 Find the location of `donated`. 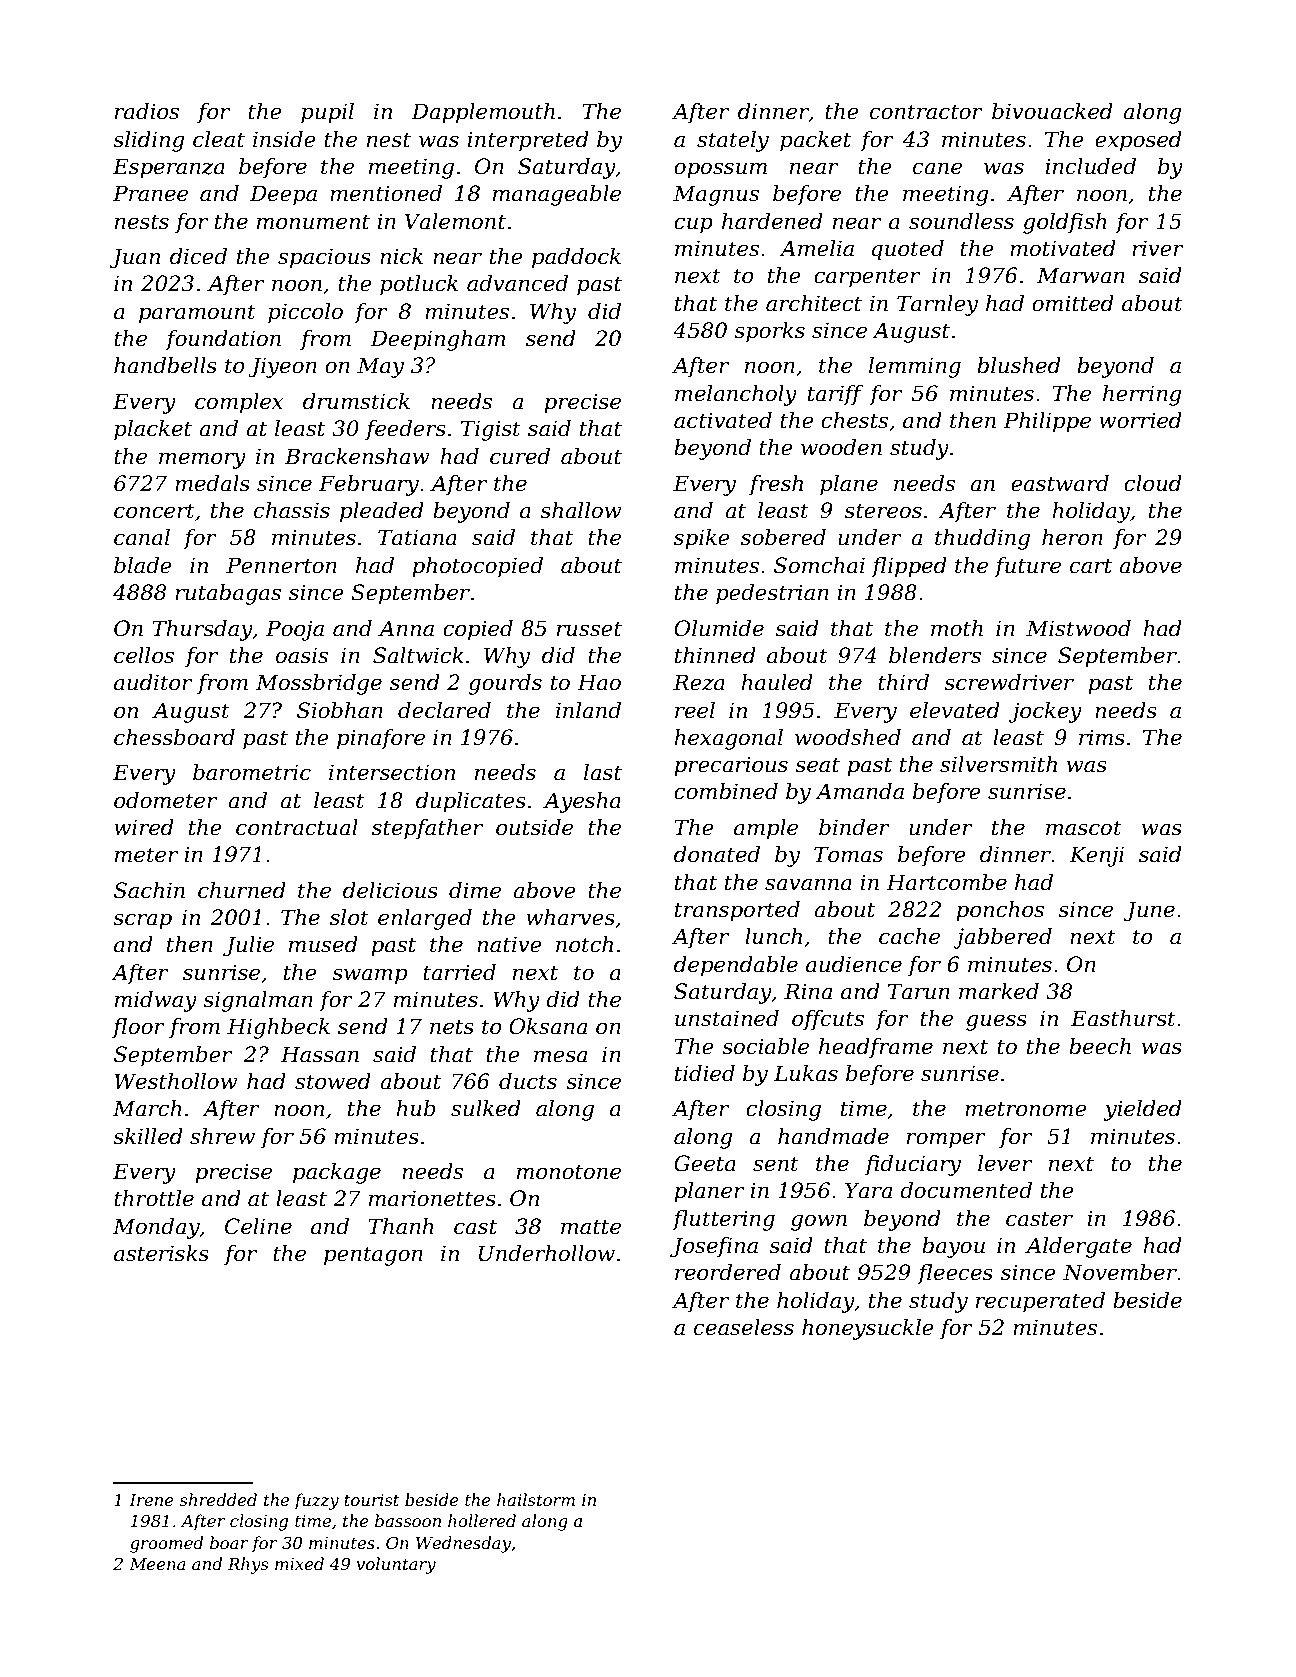

donated is located at coordinates (717, 854).
